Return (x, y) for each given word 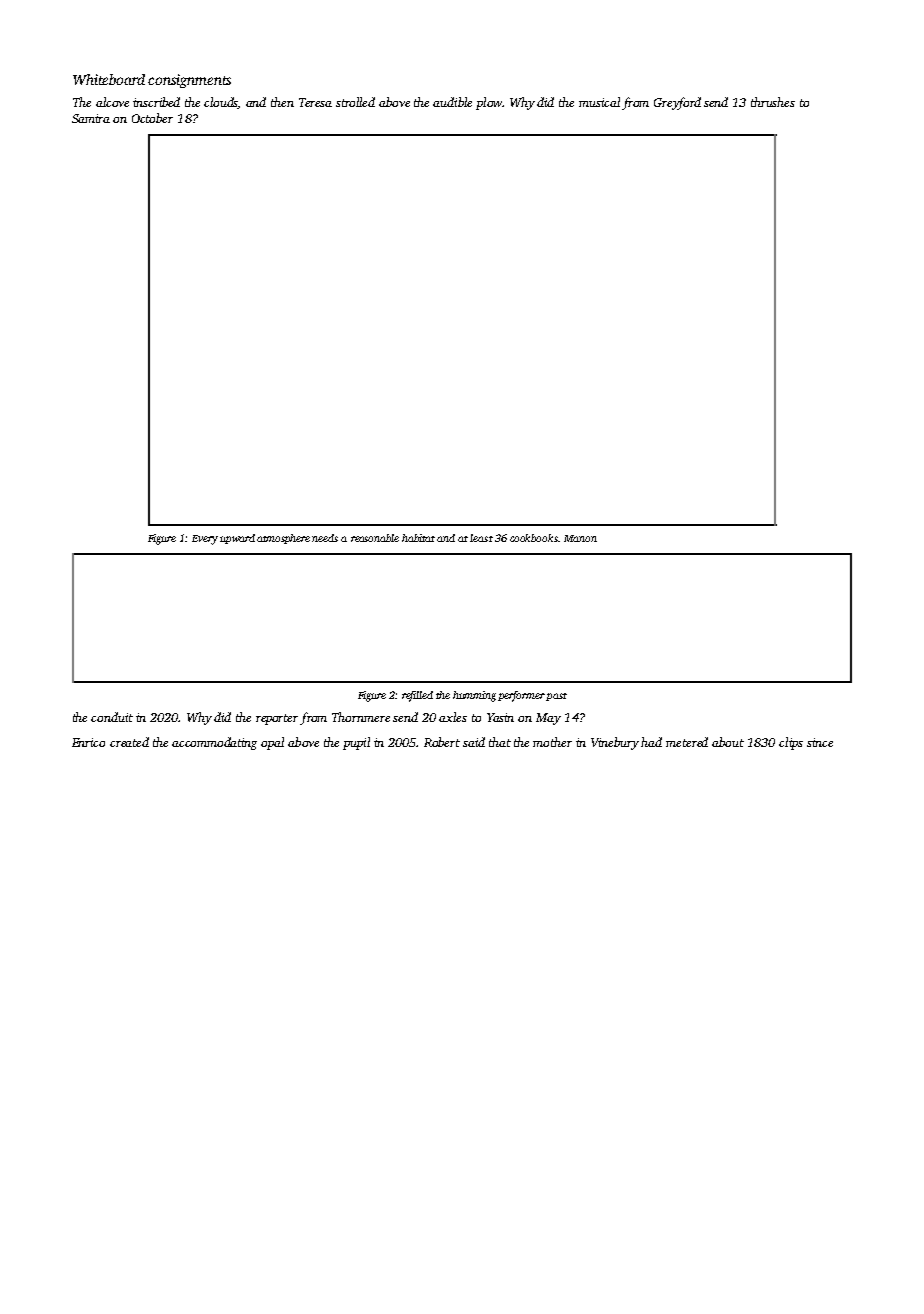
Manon (580, 538)
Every (205, 540)
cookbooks (534, 538)
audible (452, 102)
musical (599, 102)
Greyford (677, 103)
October (152, 118)
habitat (418, 538)
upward (237, 539)
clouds (221, 103)
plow (489, 103)
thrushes (773, 102)
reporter (277, 719)
